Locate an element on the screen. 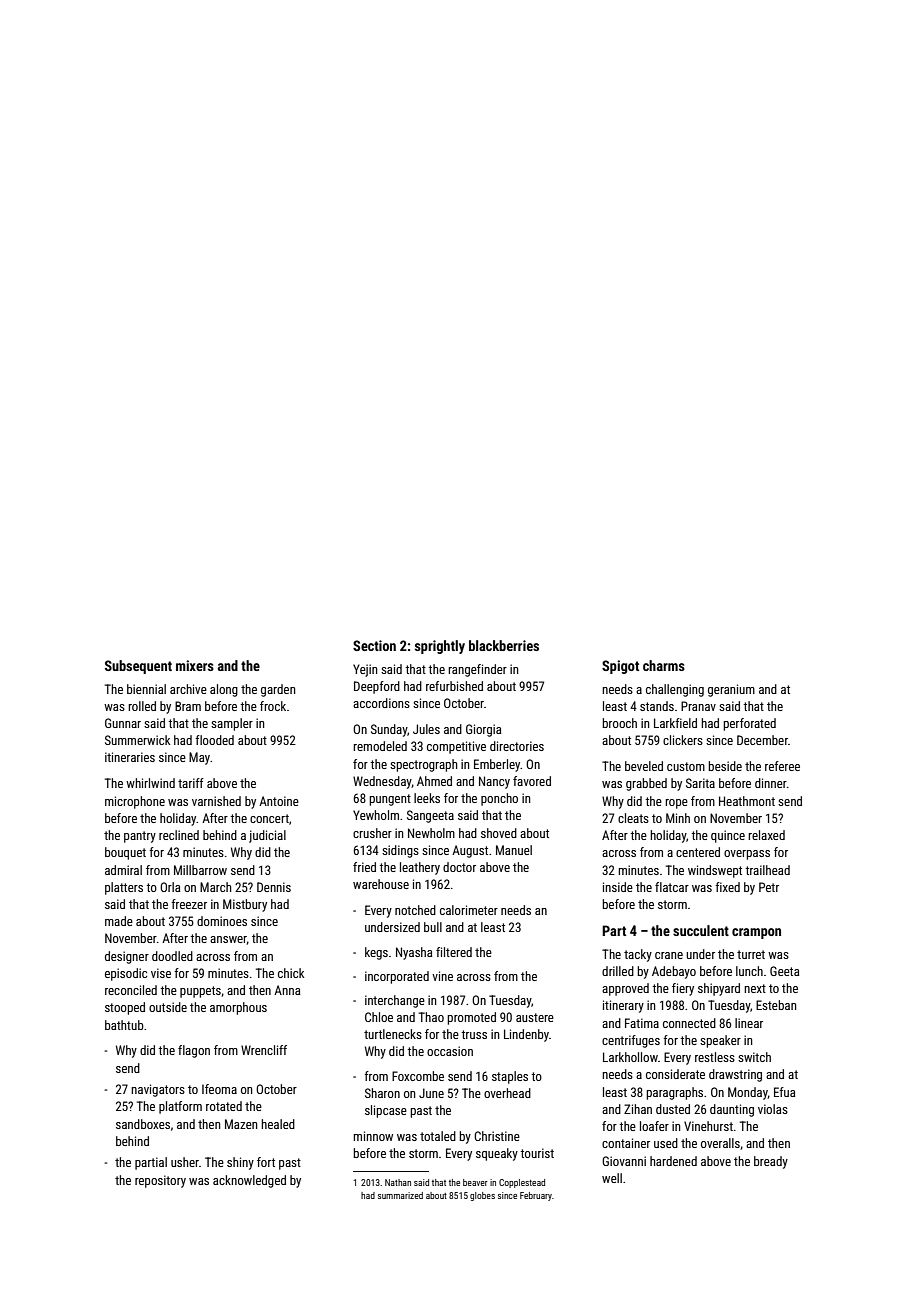  minnow is located at coordinates (373, 1136).
